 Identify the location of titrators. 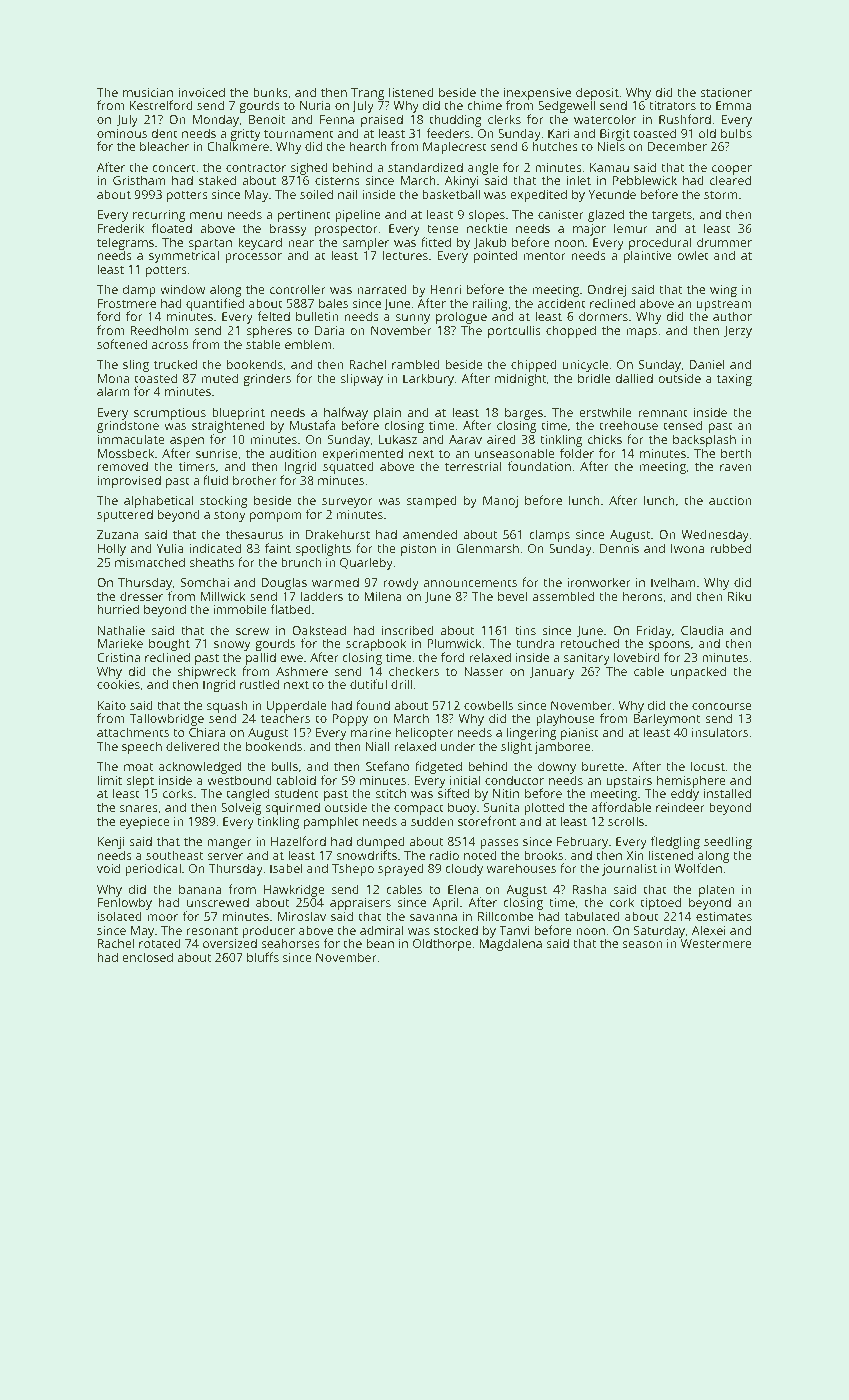
(672, 105).
